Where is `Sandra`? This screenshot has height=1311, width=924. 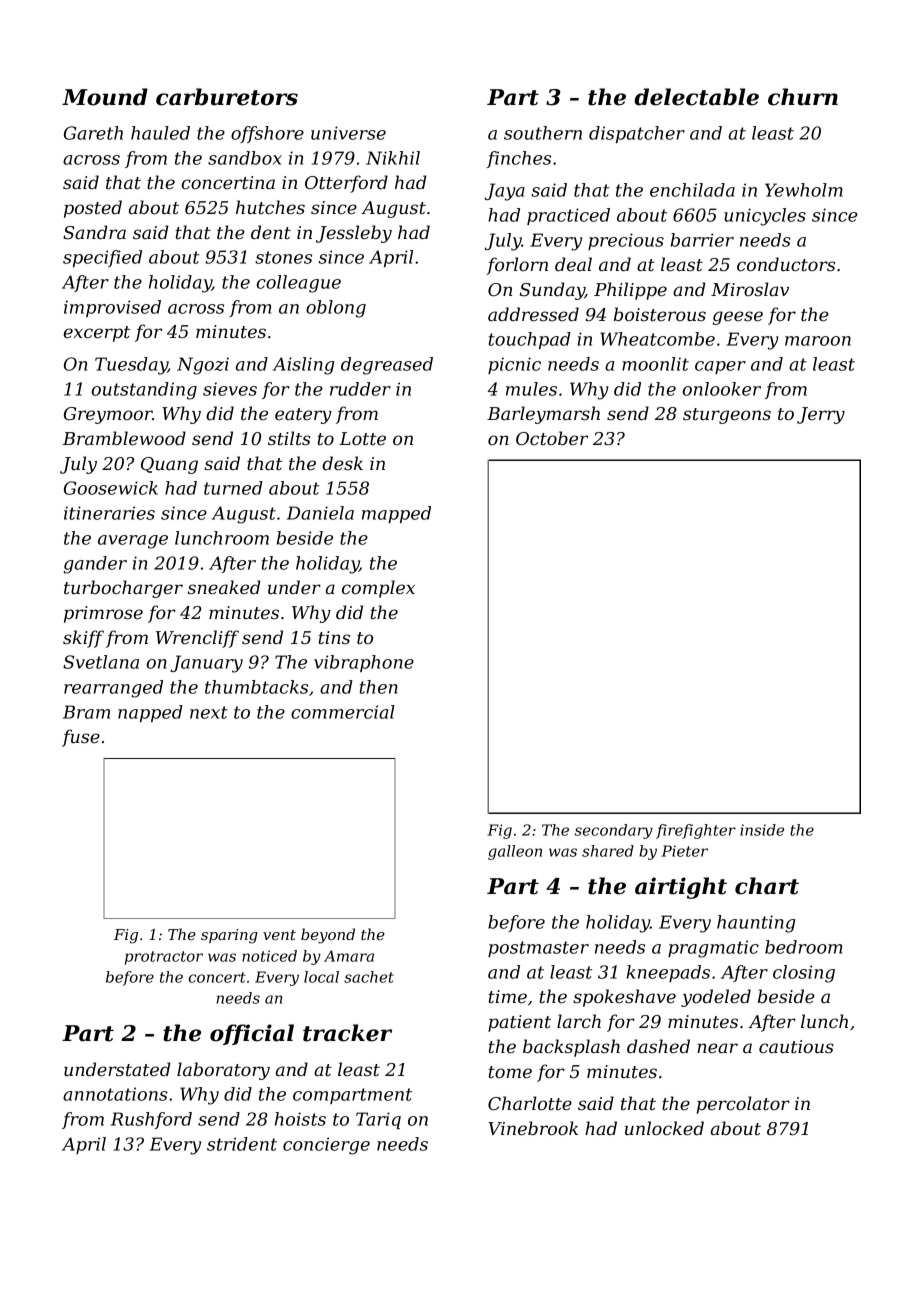 Sandra is located at coordinates (94, 232).
